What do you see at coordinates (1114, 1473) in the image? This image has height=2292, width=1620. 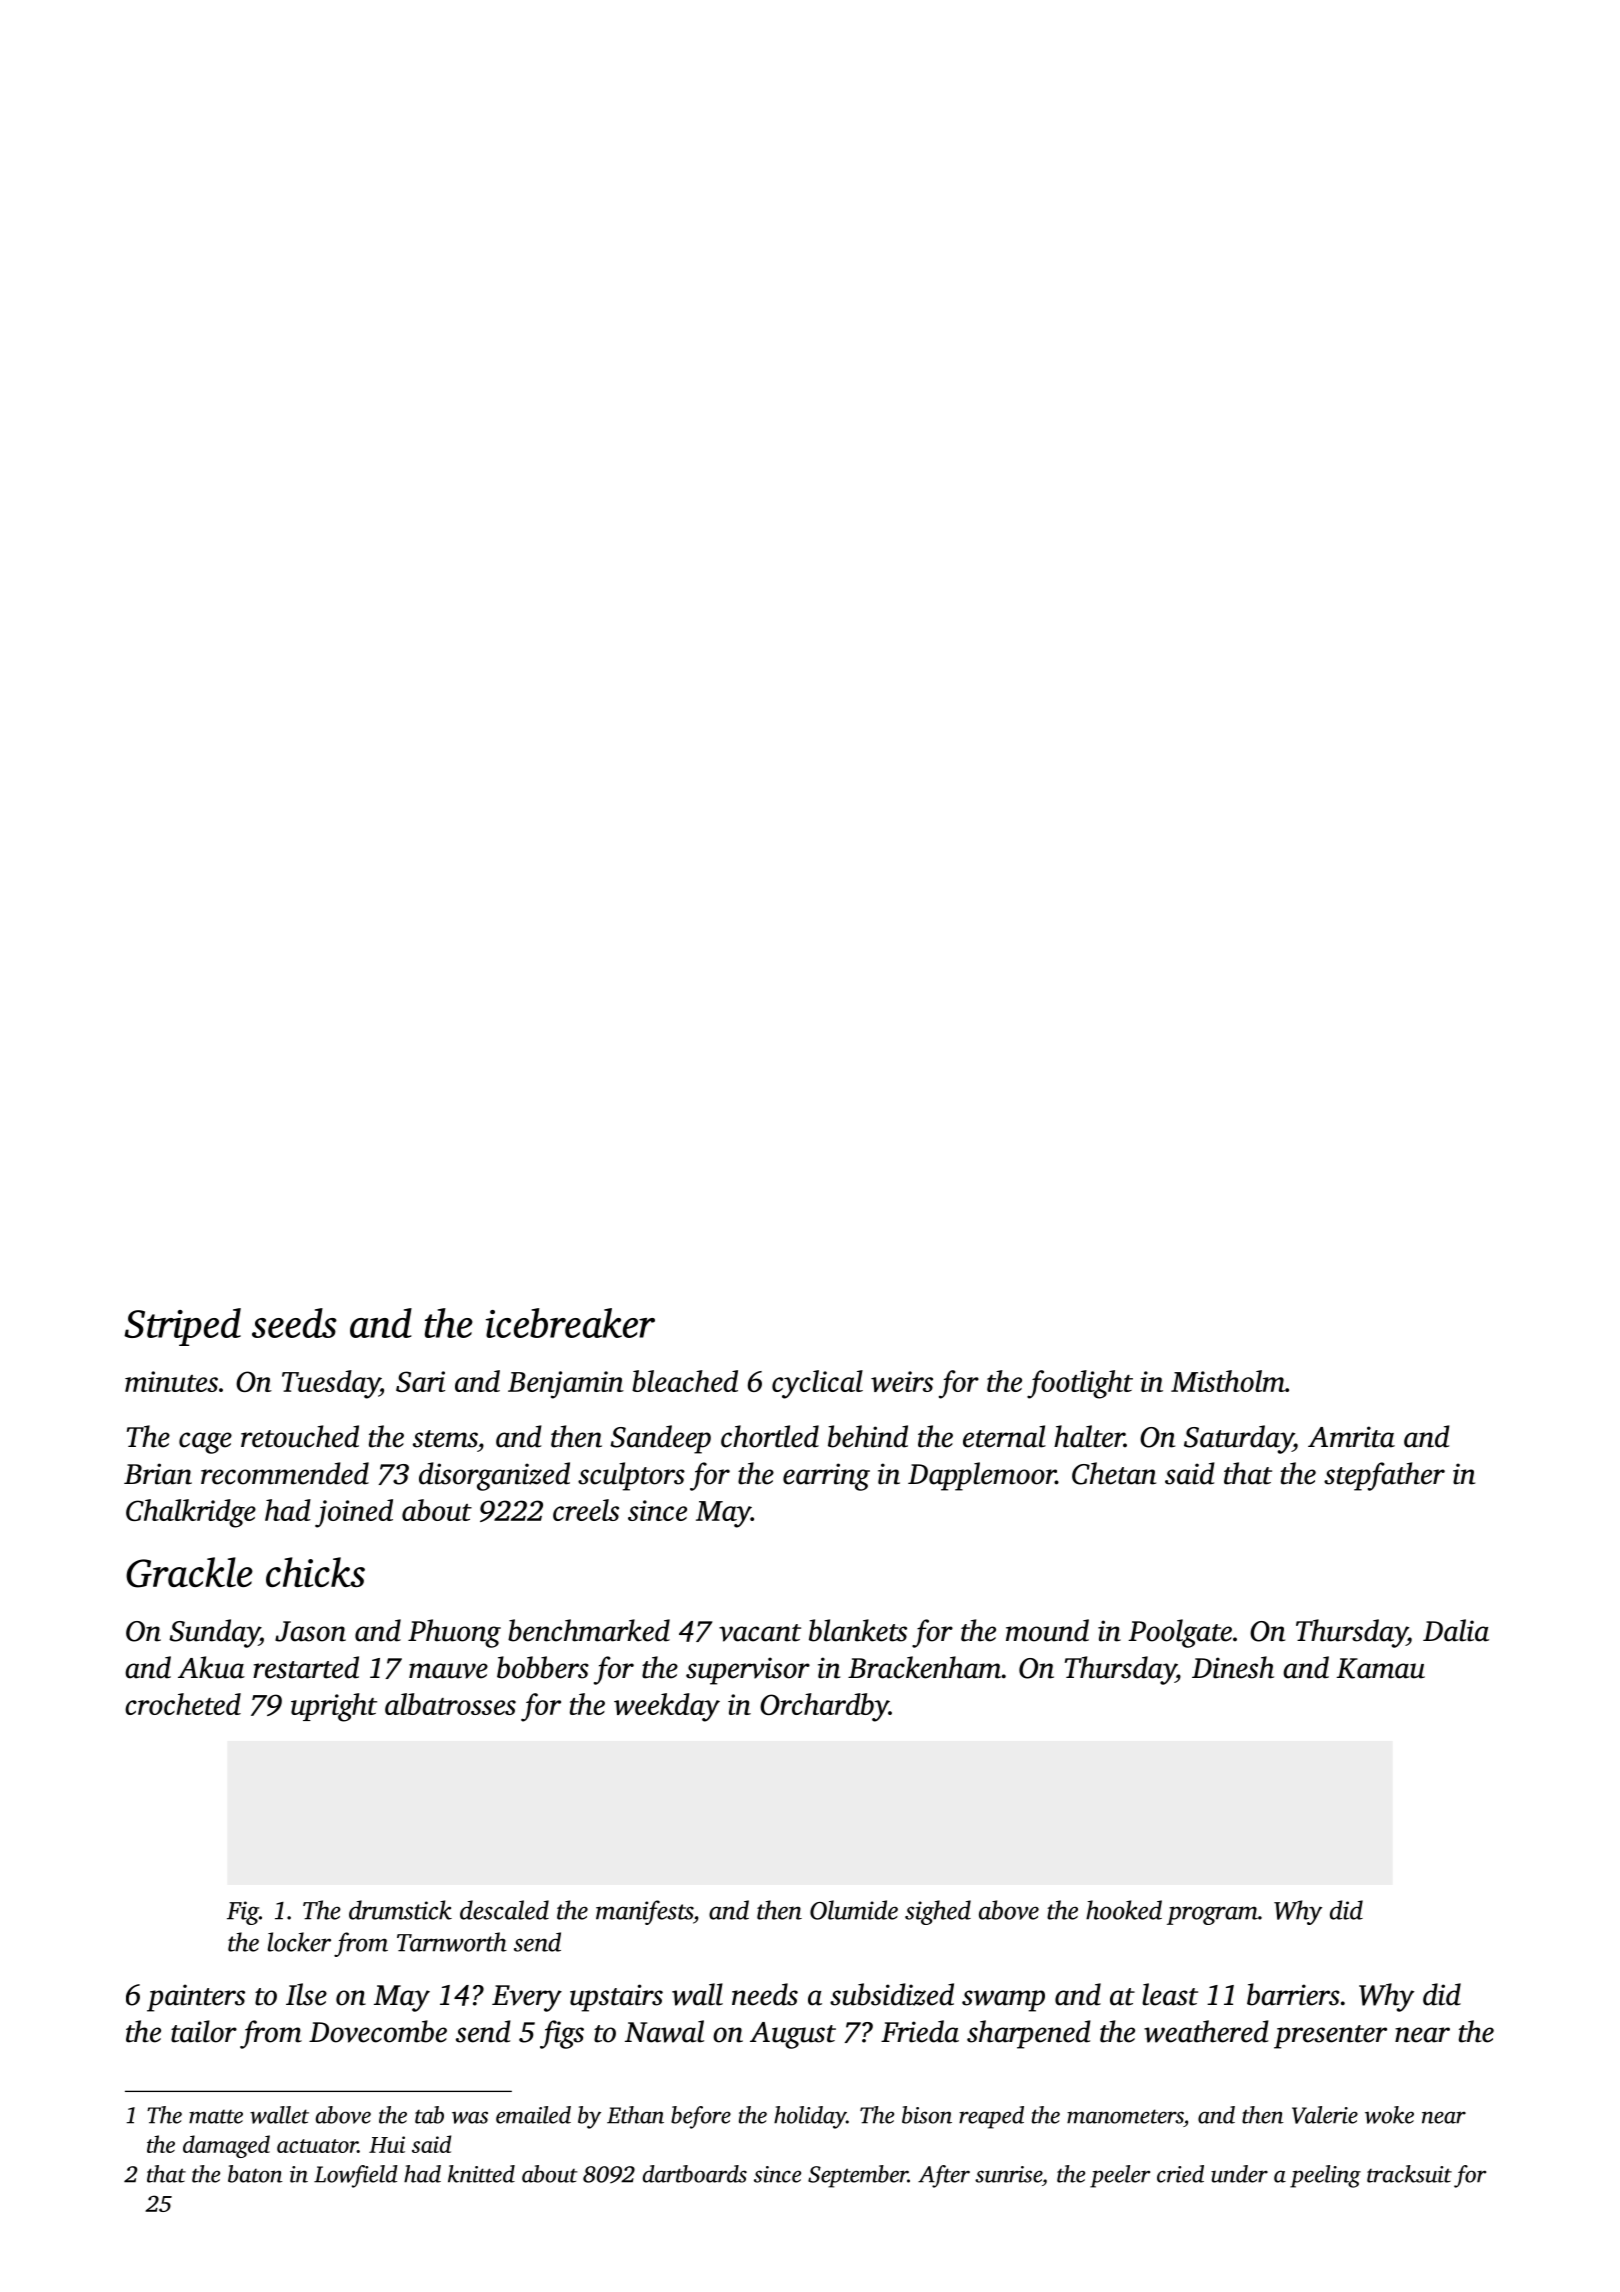 I see `Chetan` at bounding box center [1114, 1473].
